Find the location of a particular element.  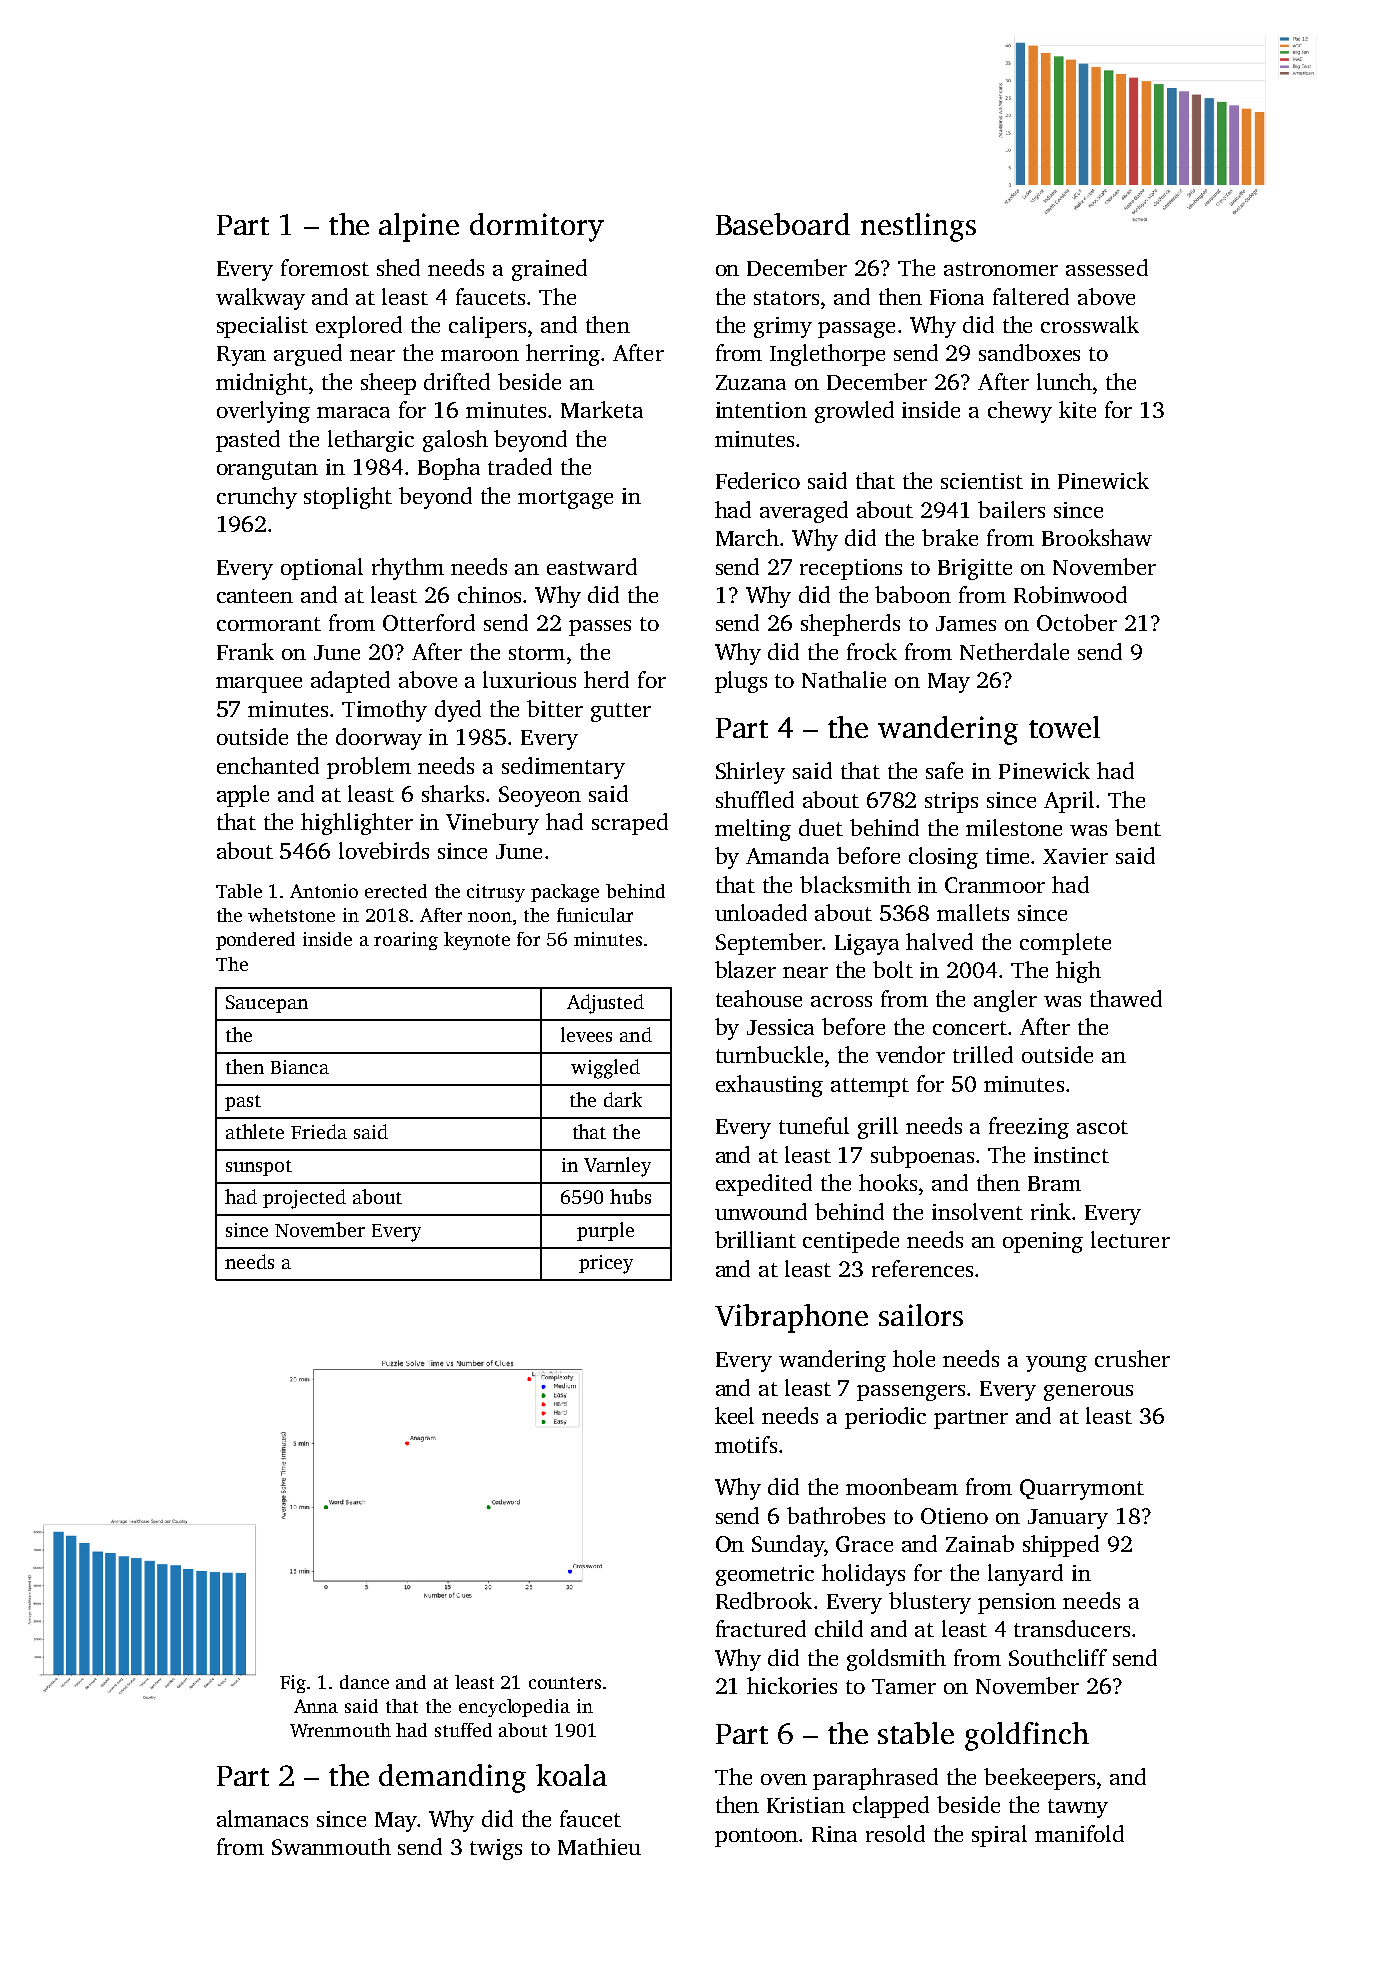

walkway is located at coordinates (260, 299).
